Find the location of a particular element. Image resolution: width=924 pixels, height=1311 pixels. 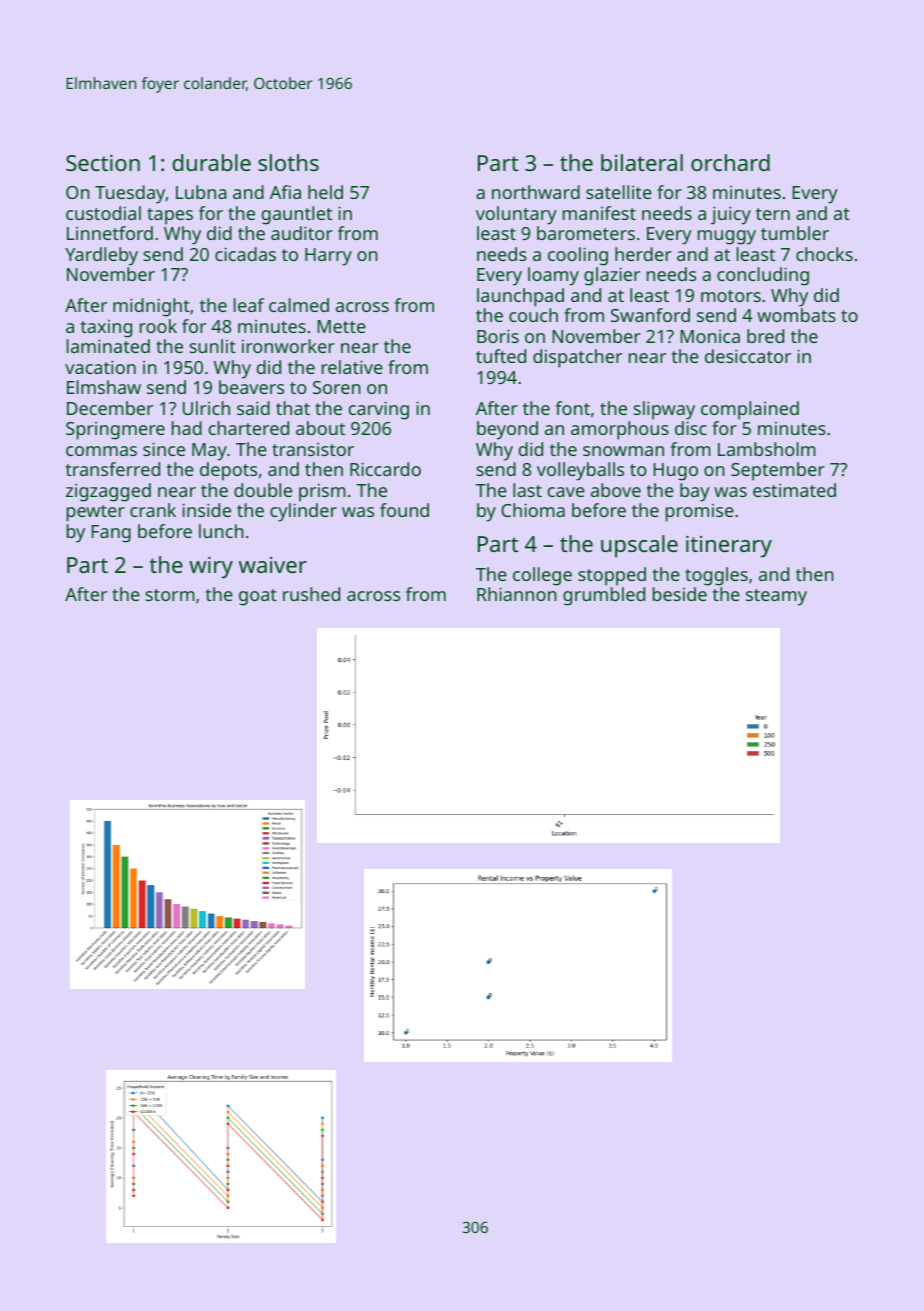

cicadas is located at coordinates (245, 254).
